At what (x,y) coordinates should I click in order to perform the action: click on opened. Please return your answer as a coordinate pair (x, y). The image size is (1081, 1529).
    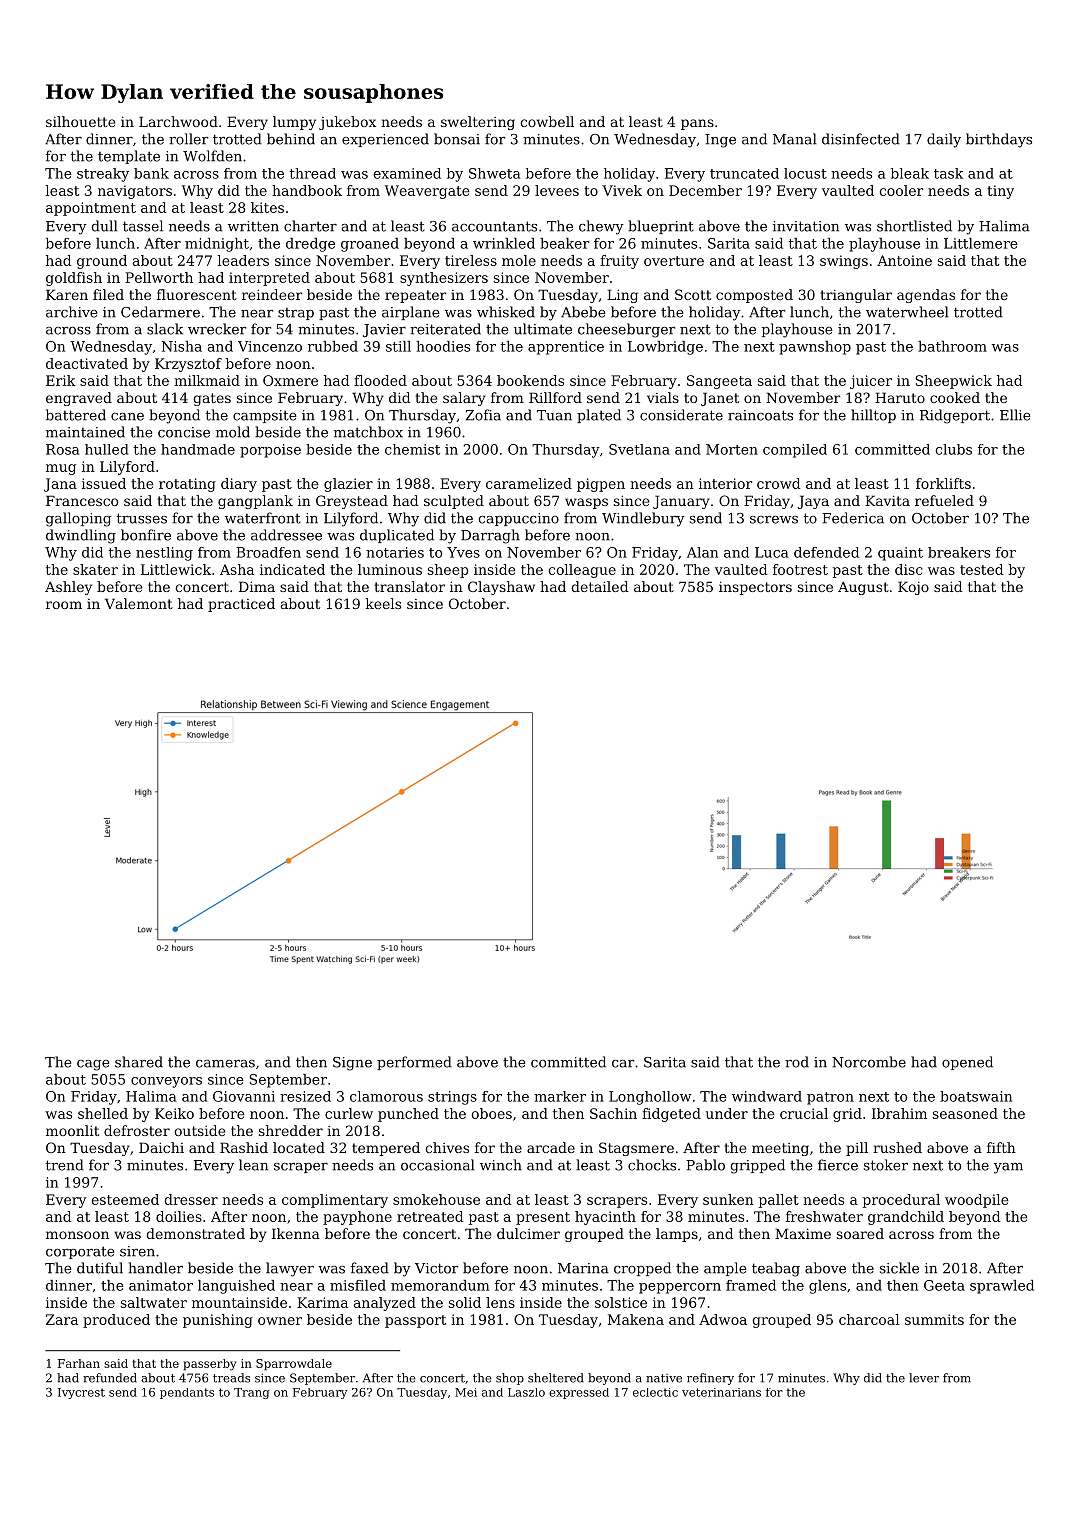
    Looking at the image, I should click on (967, 1063).
